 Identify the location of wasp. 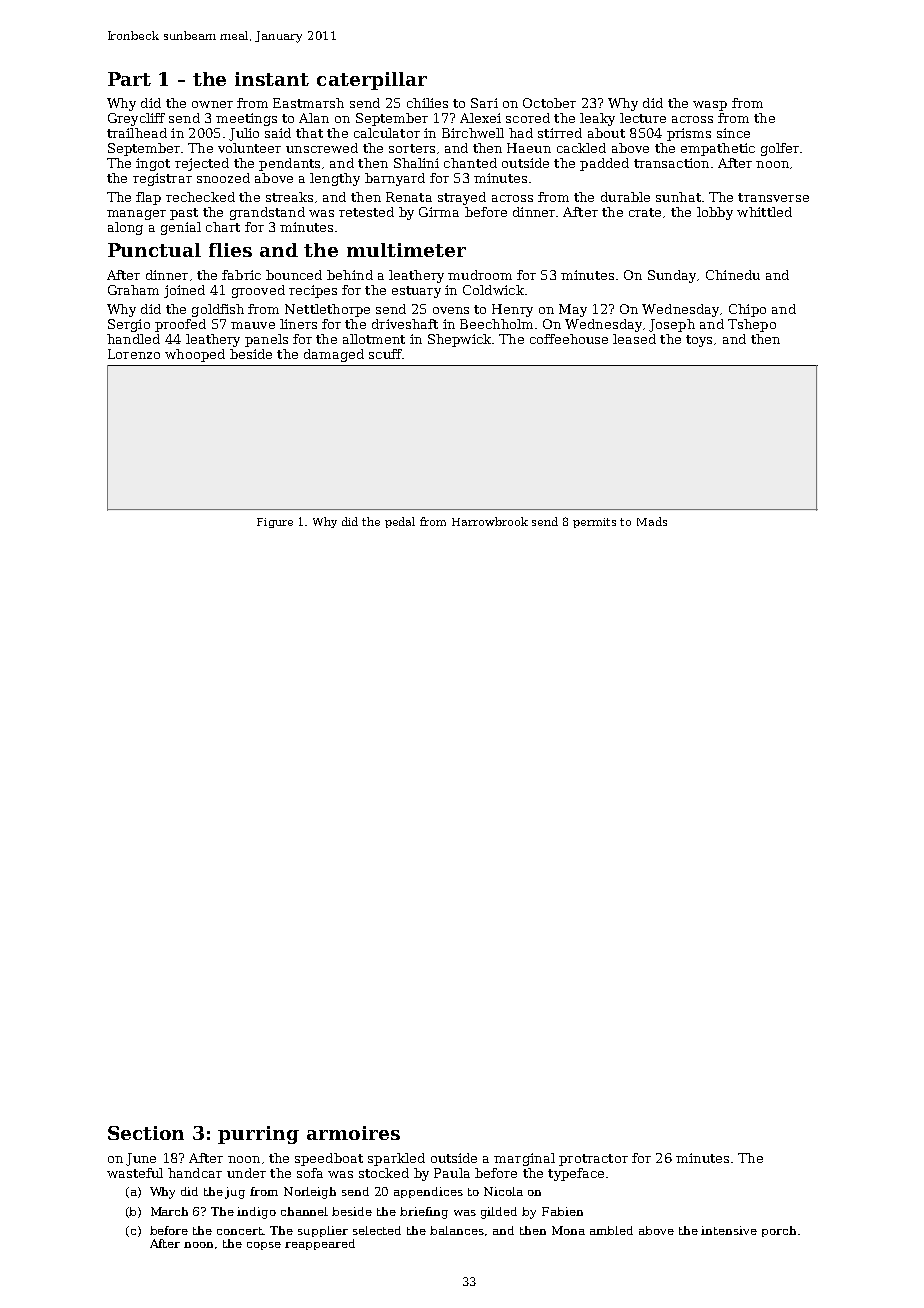
(710, 106).
